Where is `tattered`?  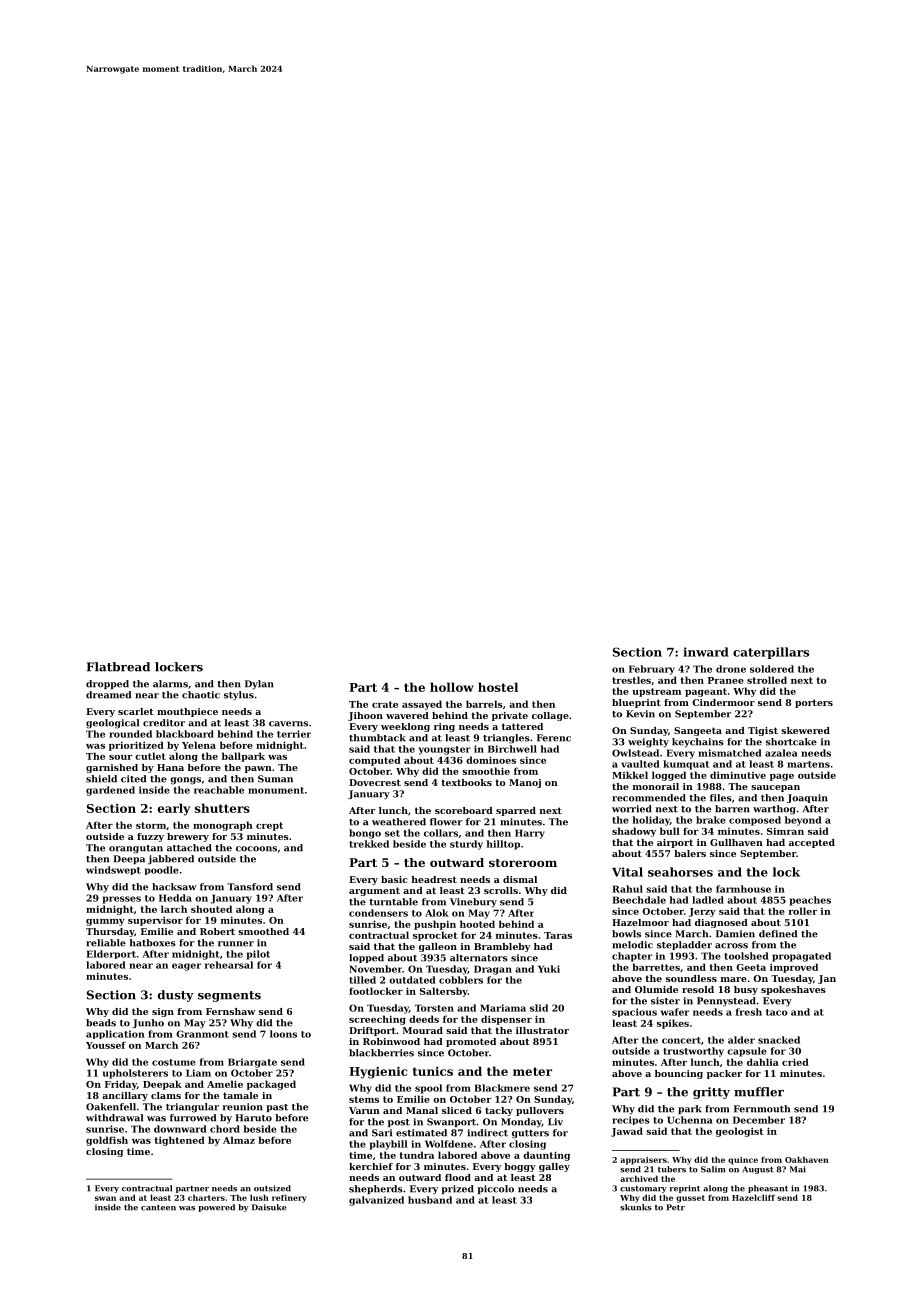
tattered is located at coordinates (522, 726).
